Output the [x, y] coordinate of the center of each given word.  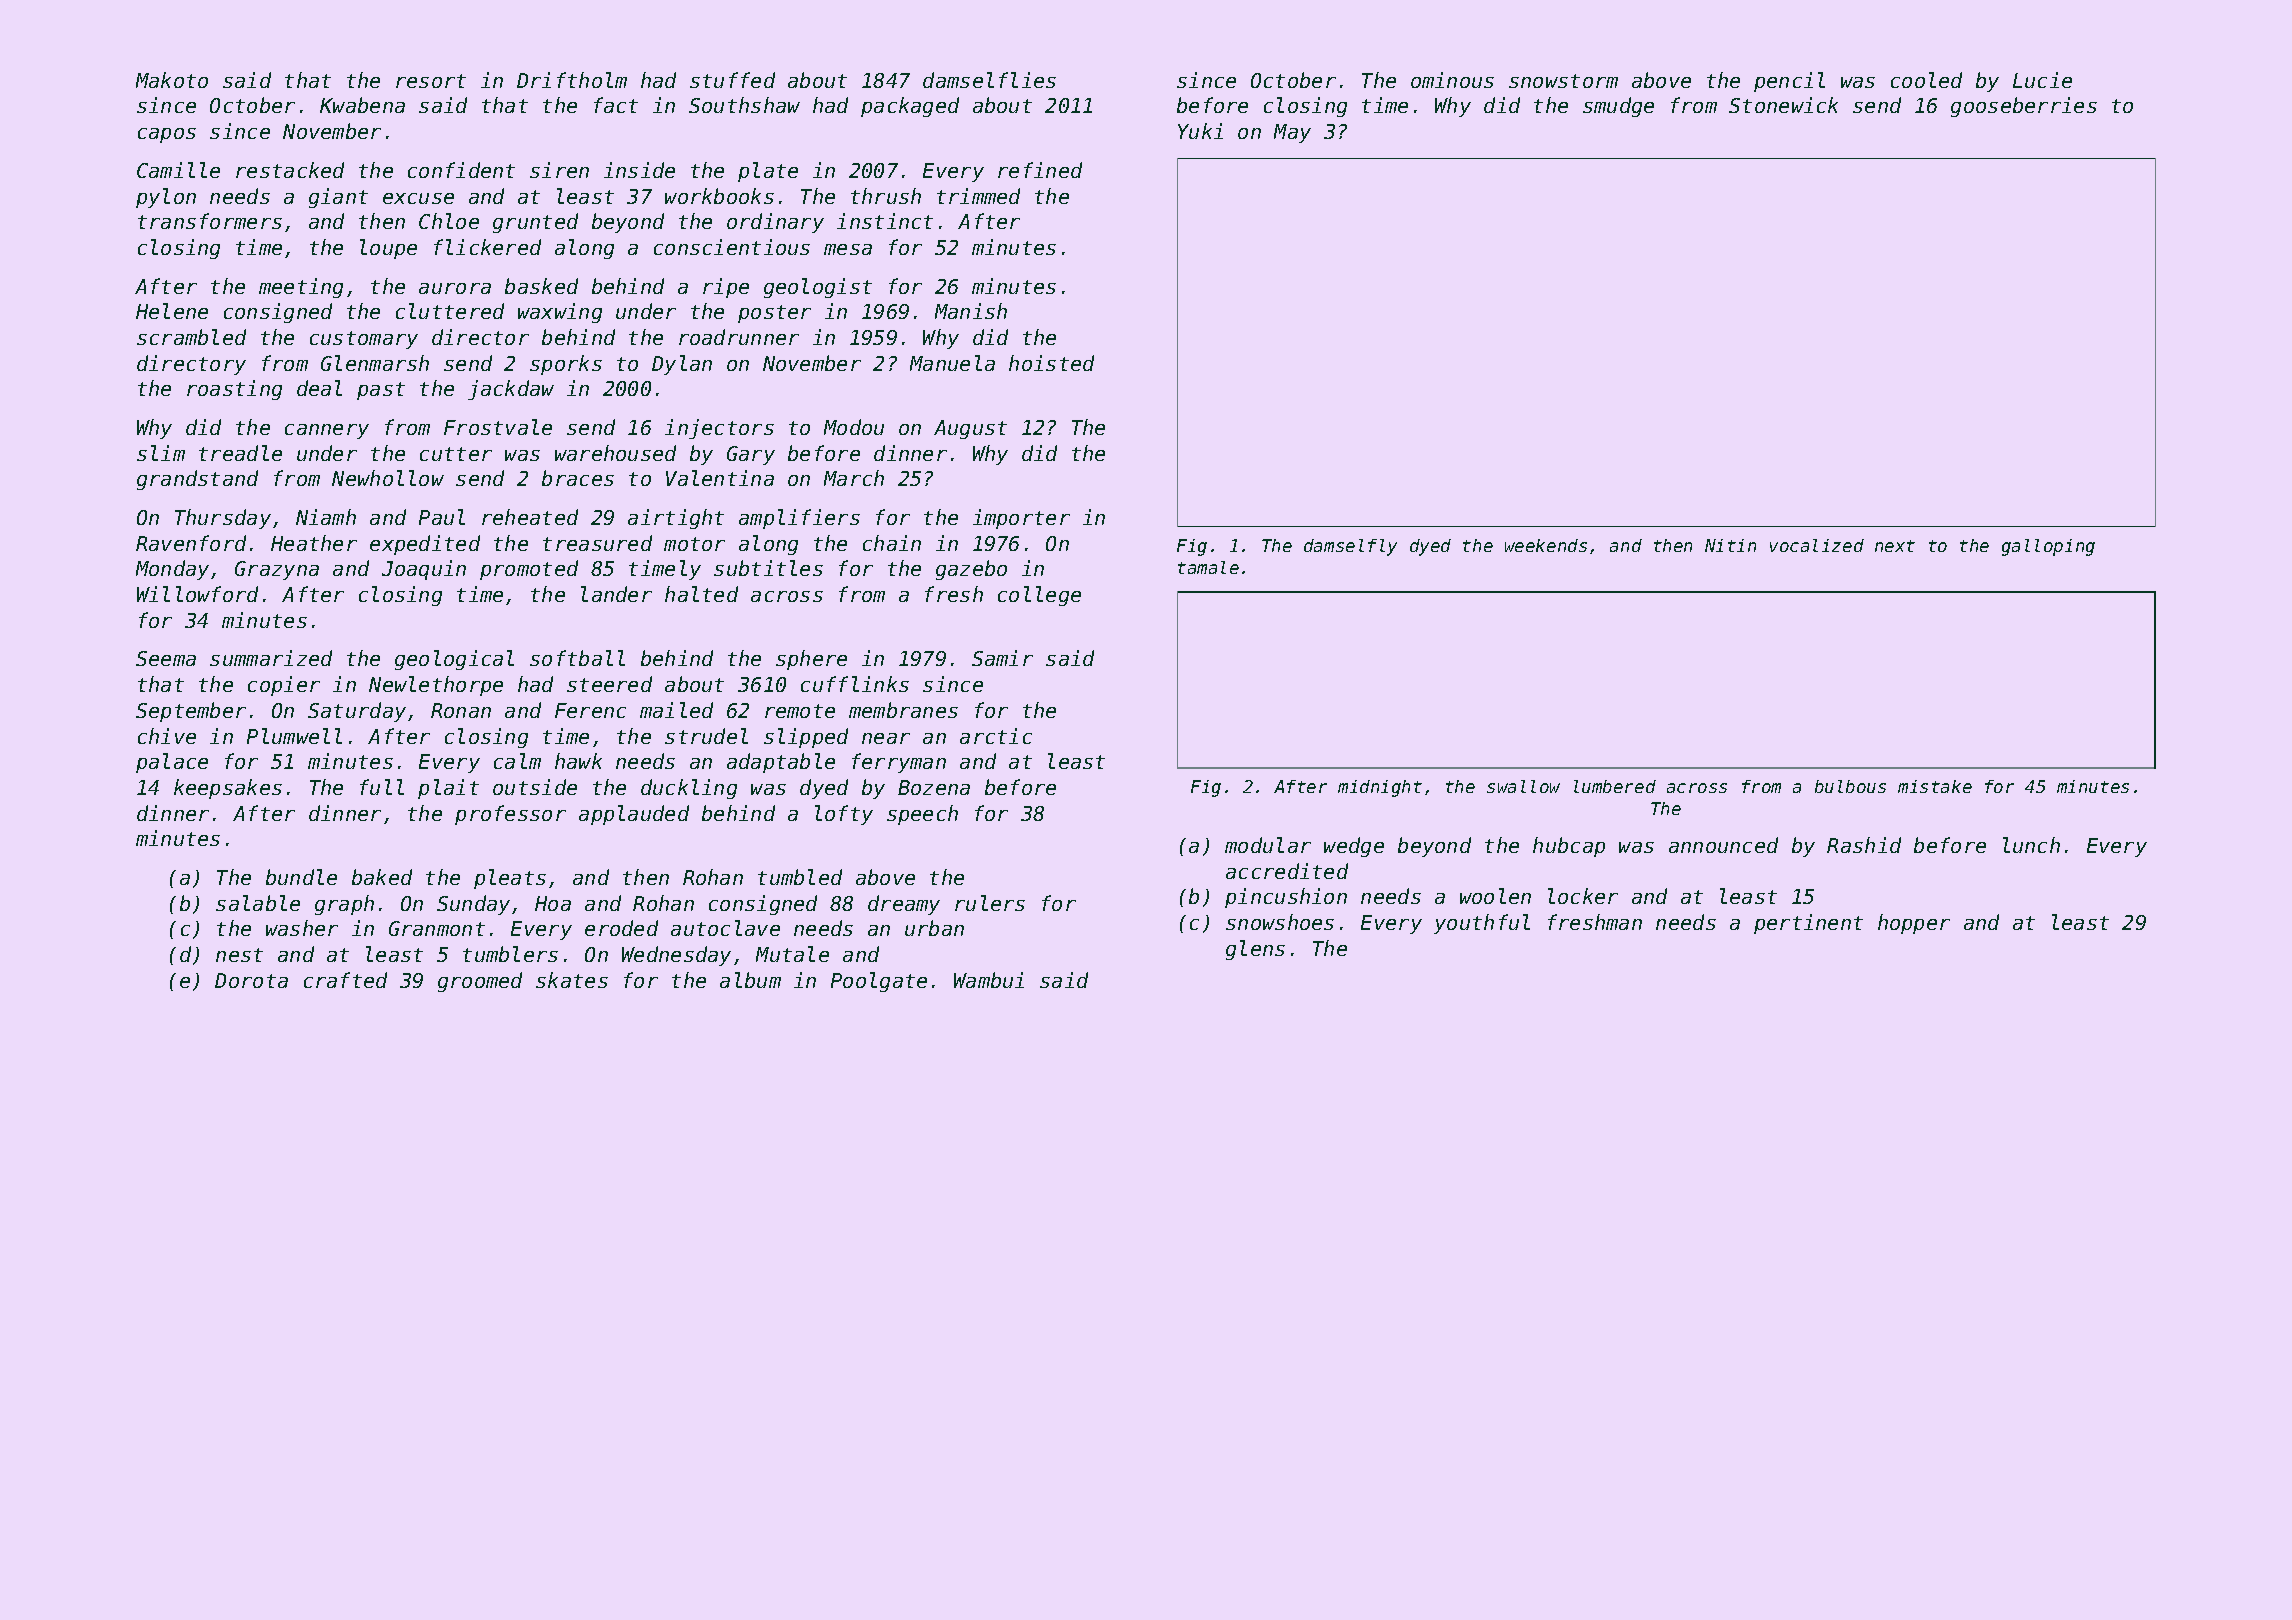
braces [578, 478]
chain [892, 543]
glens [1255, 950]
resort [431, 81]
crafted [345, 980]
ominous [1452, 80]
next [1895, 546]
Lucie [2042, 80]
